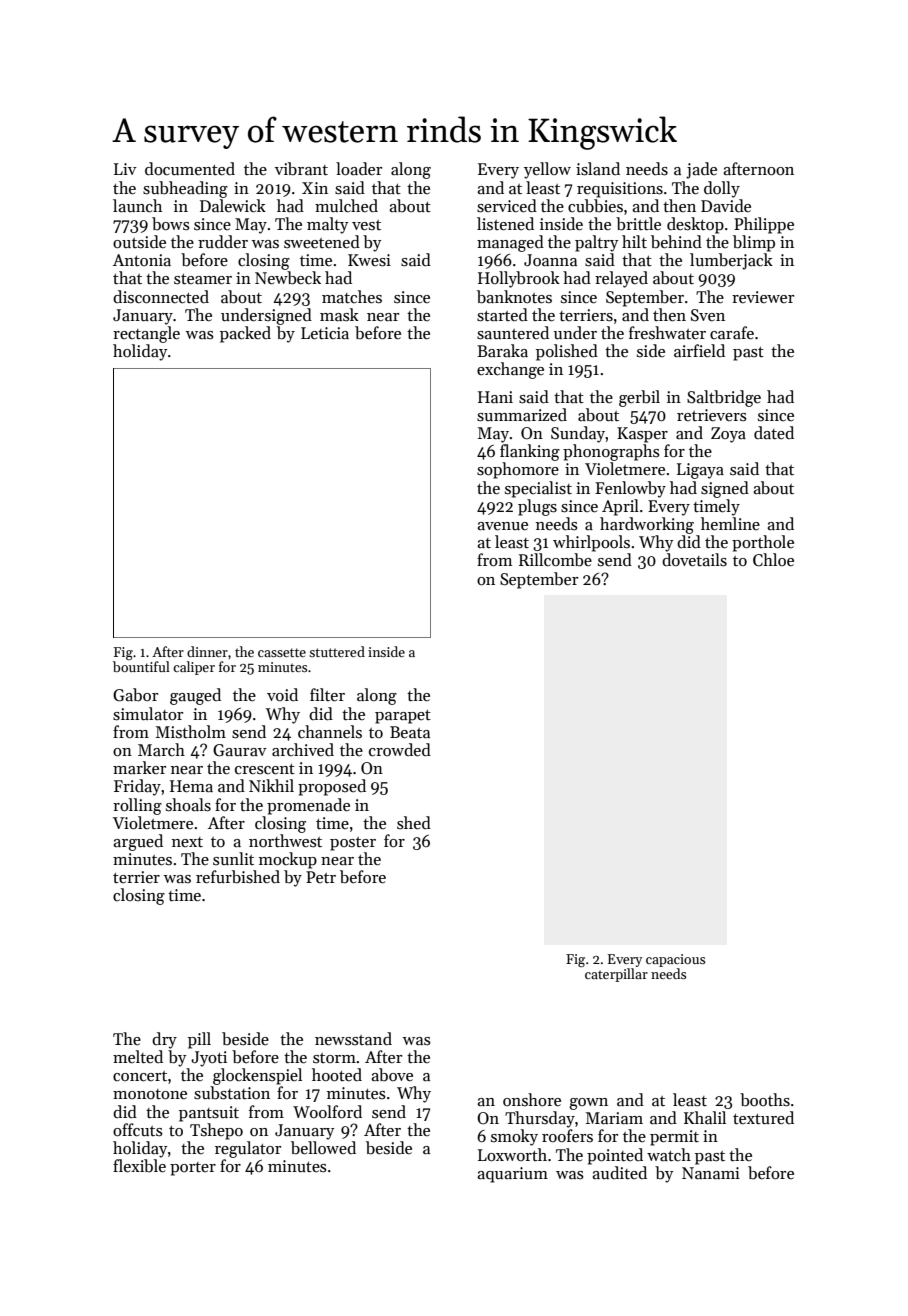 This page has height=1316, width=908. I want to click on aquarium, so click(512, 1175).
